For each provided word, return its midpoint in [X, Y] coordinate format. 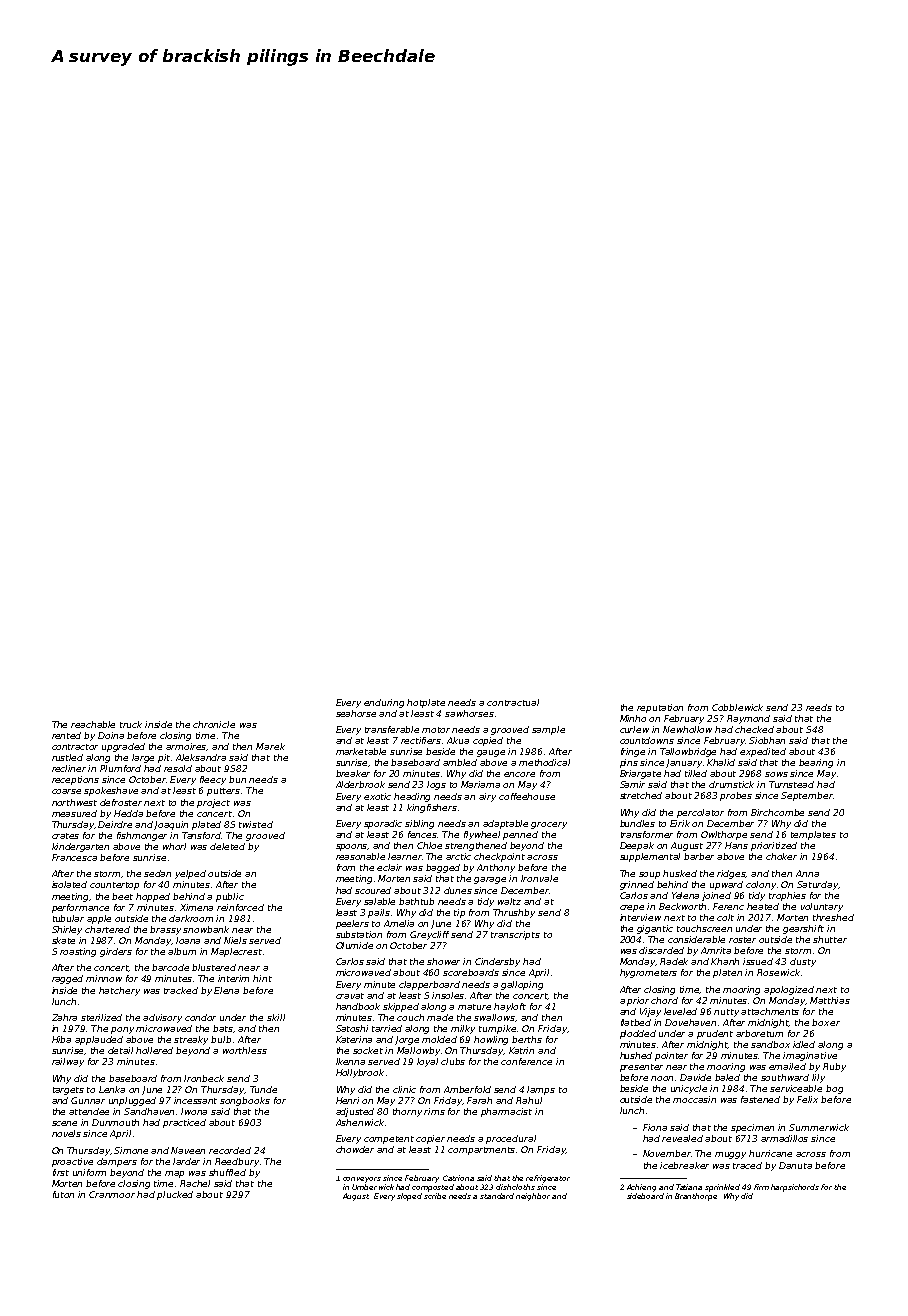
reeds [819, 707]
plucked [175, 1195]
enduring [384, 703]
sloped [409, 1197]
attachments [770, 1011]
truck [131, 724]
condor [200, 1017]
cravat [350, 996]
